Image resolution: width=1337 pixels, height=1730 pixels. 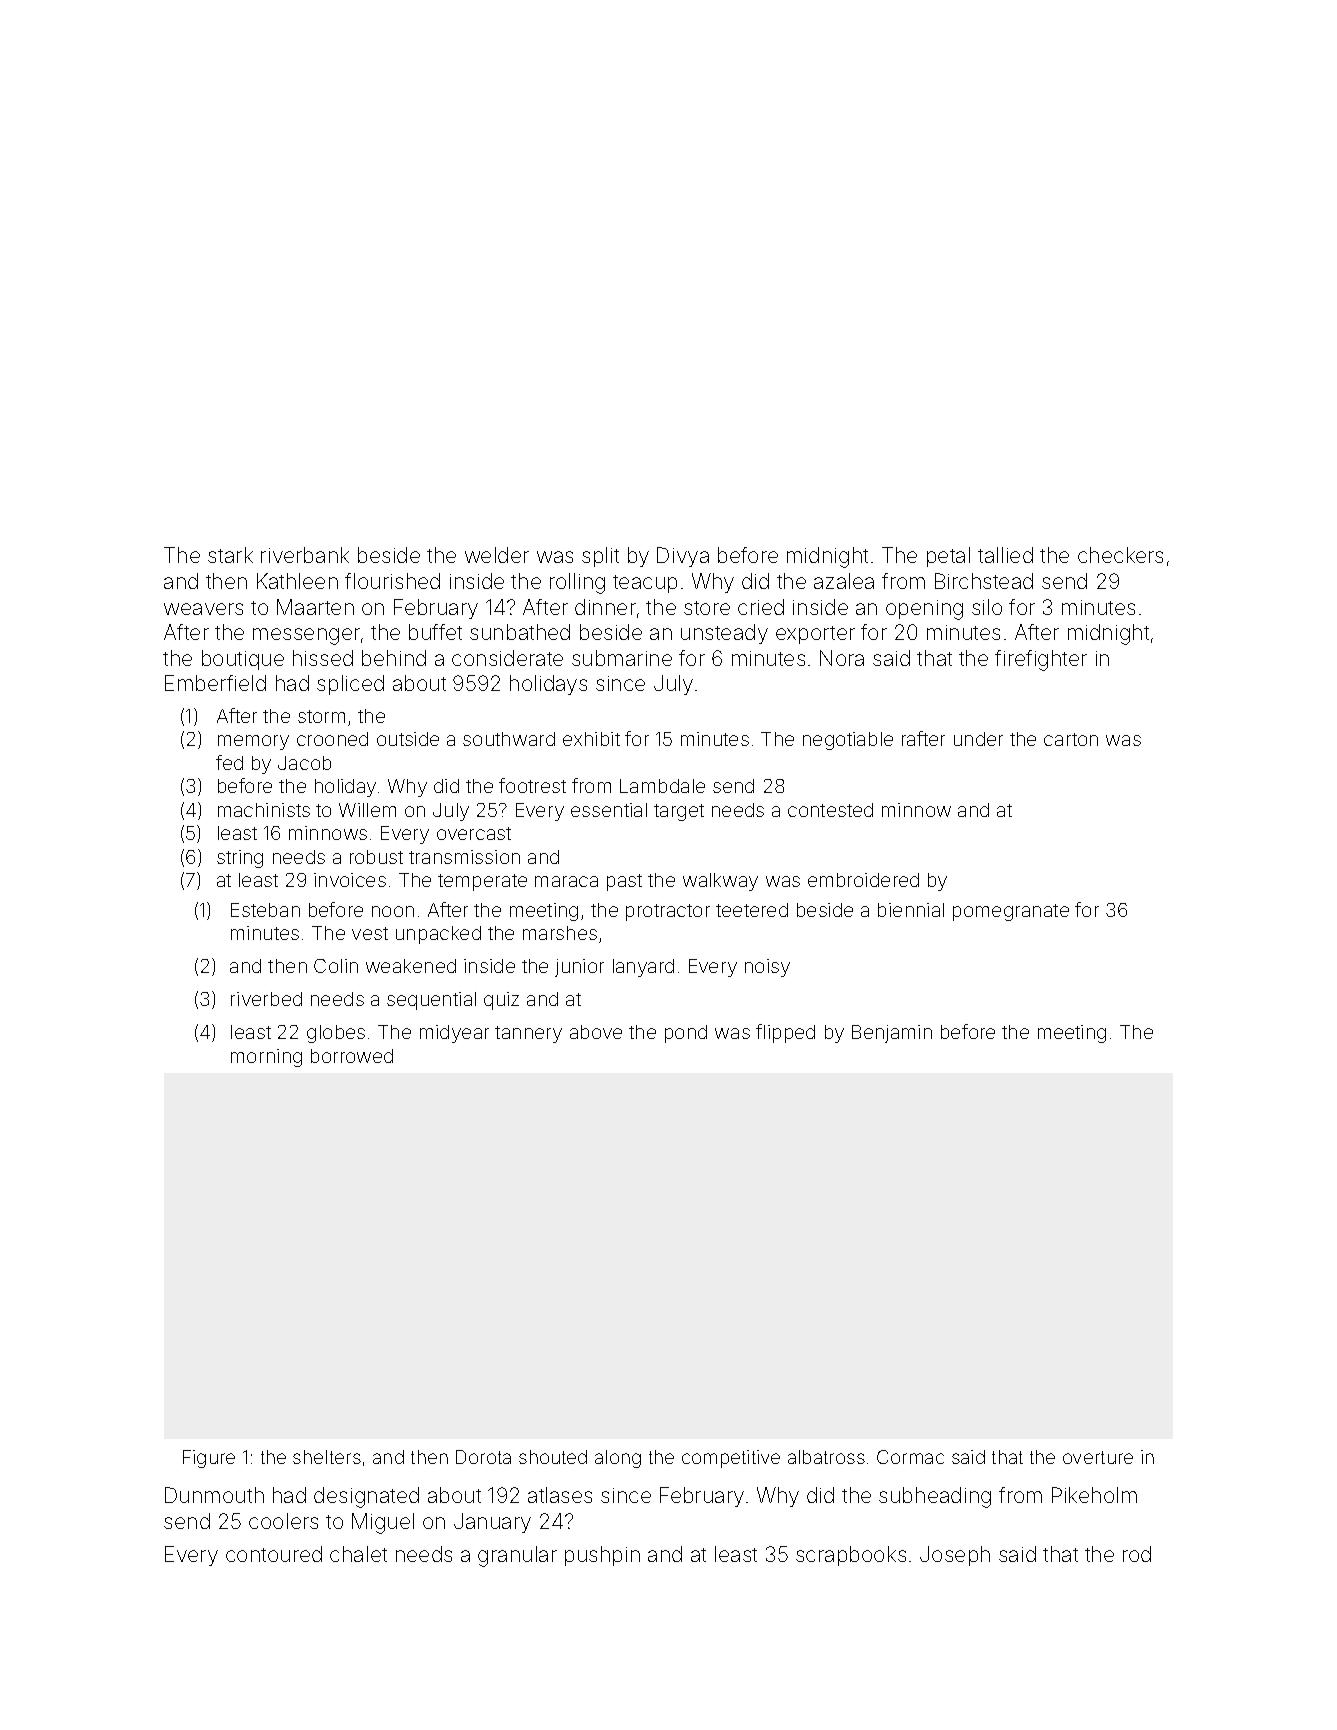 What do you see at coordinates (230, 555) in the screenshot?
I see `stark` at bounding box center [230, 555].
